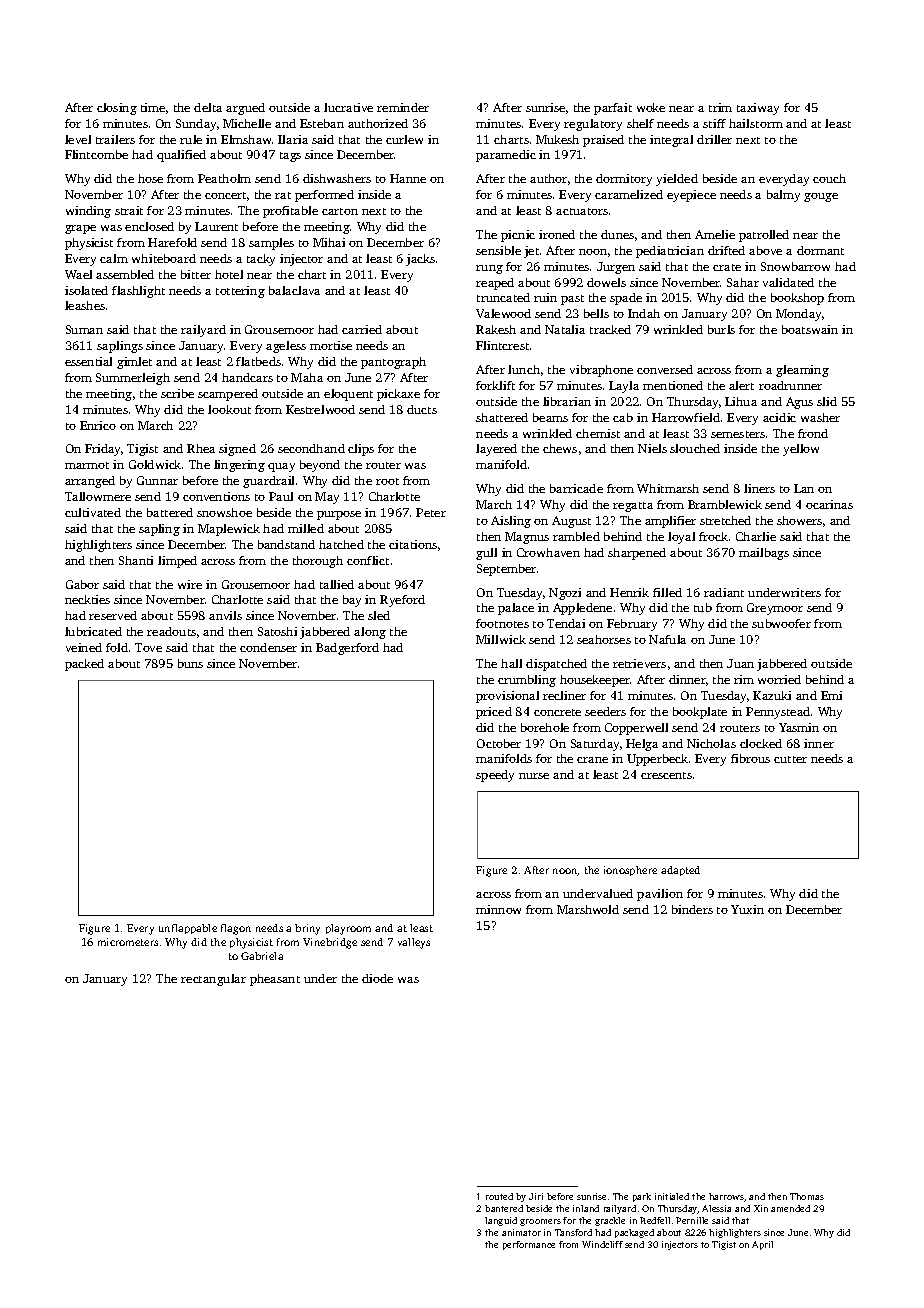  I want to click on buns, so click(190, 663).
